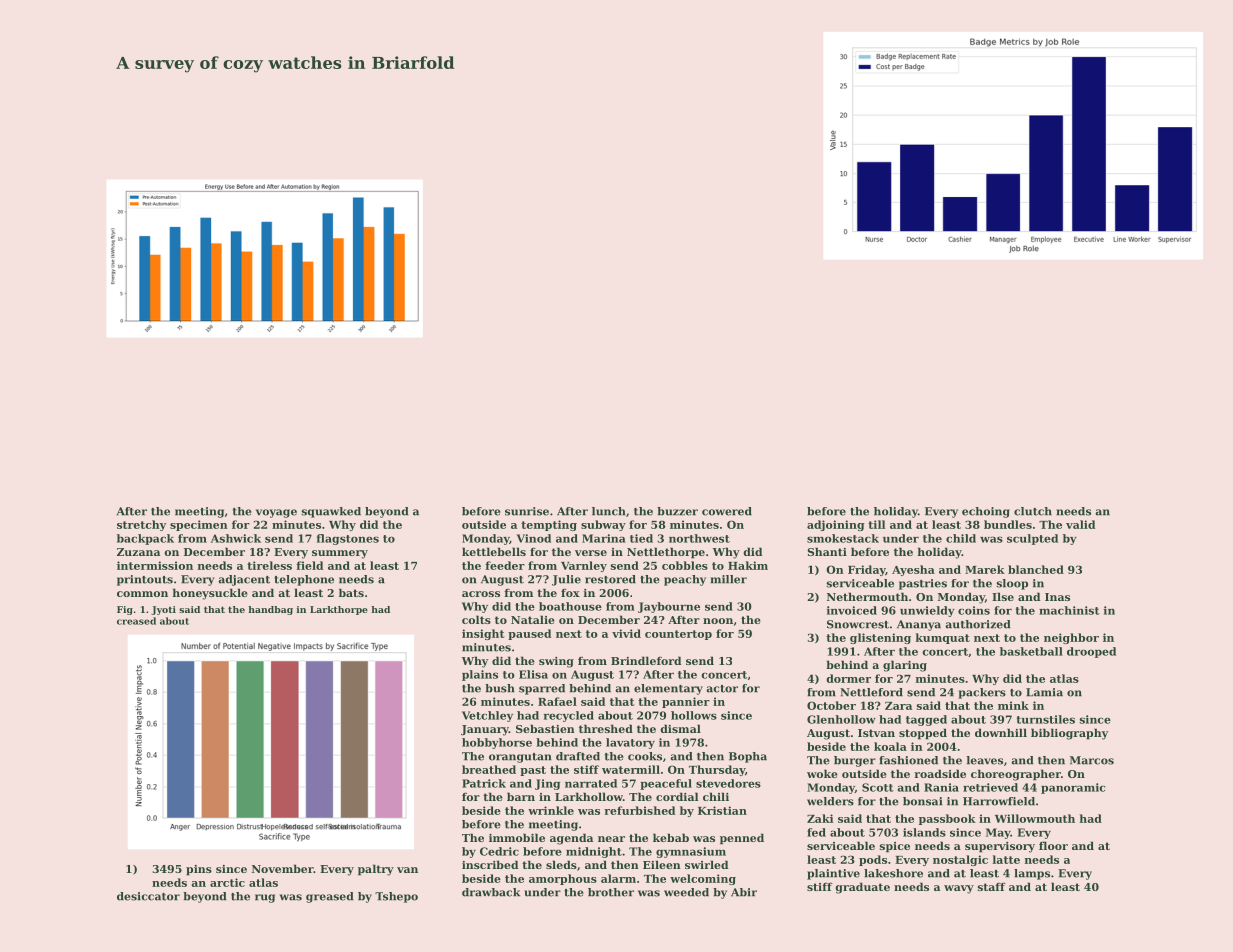 The image size is (1233, 952). I want to click on Tshepo, so click(396, 897).
